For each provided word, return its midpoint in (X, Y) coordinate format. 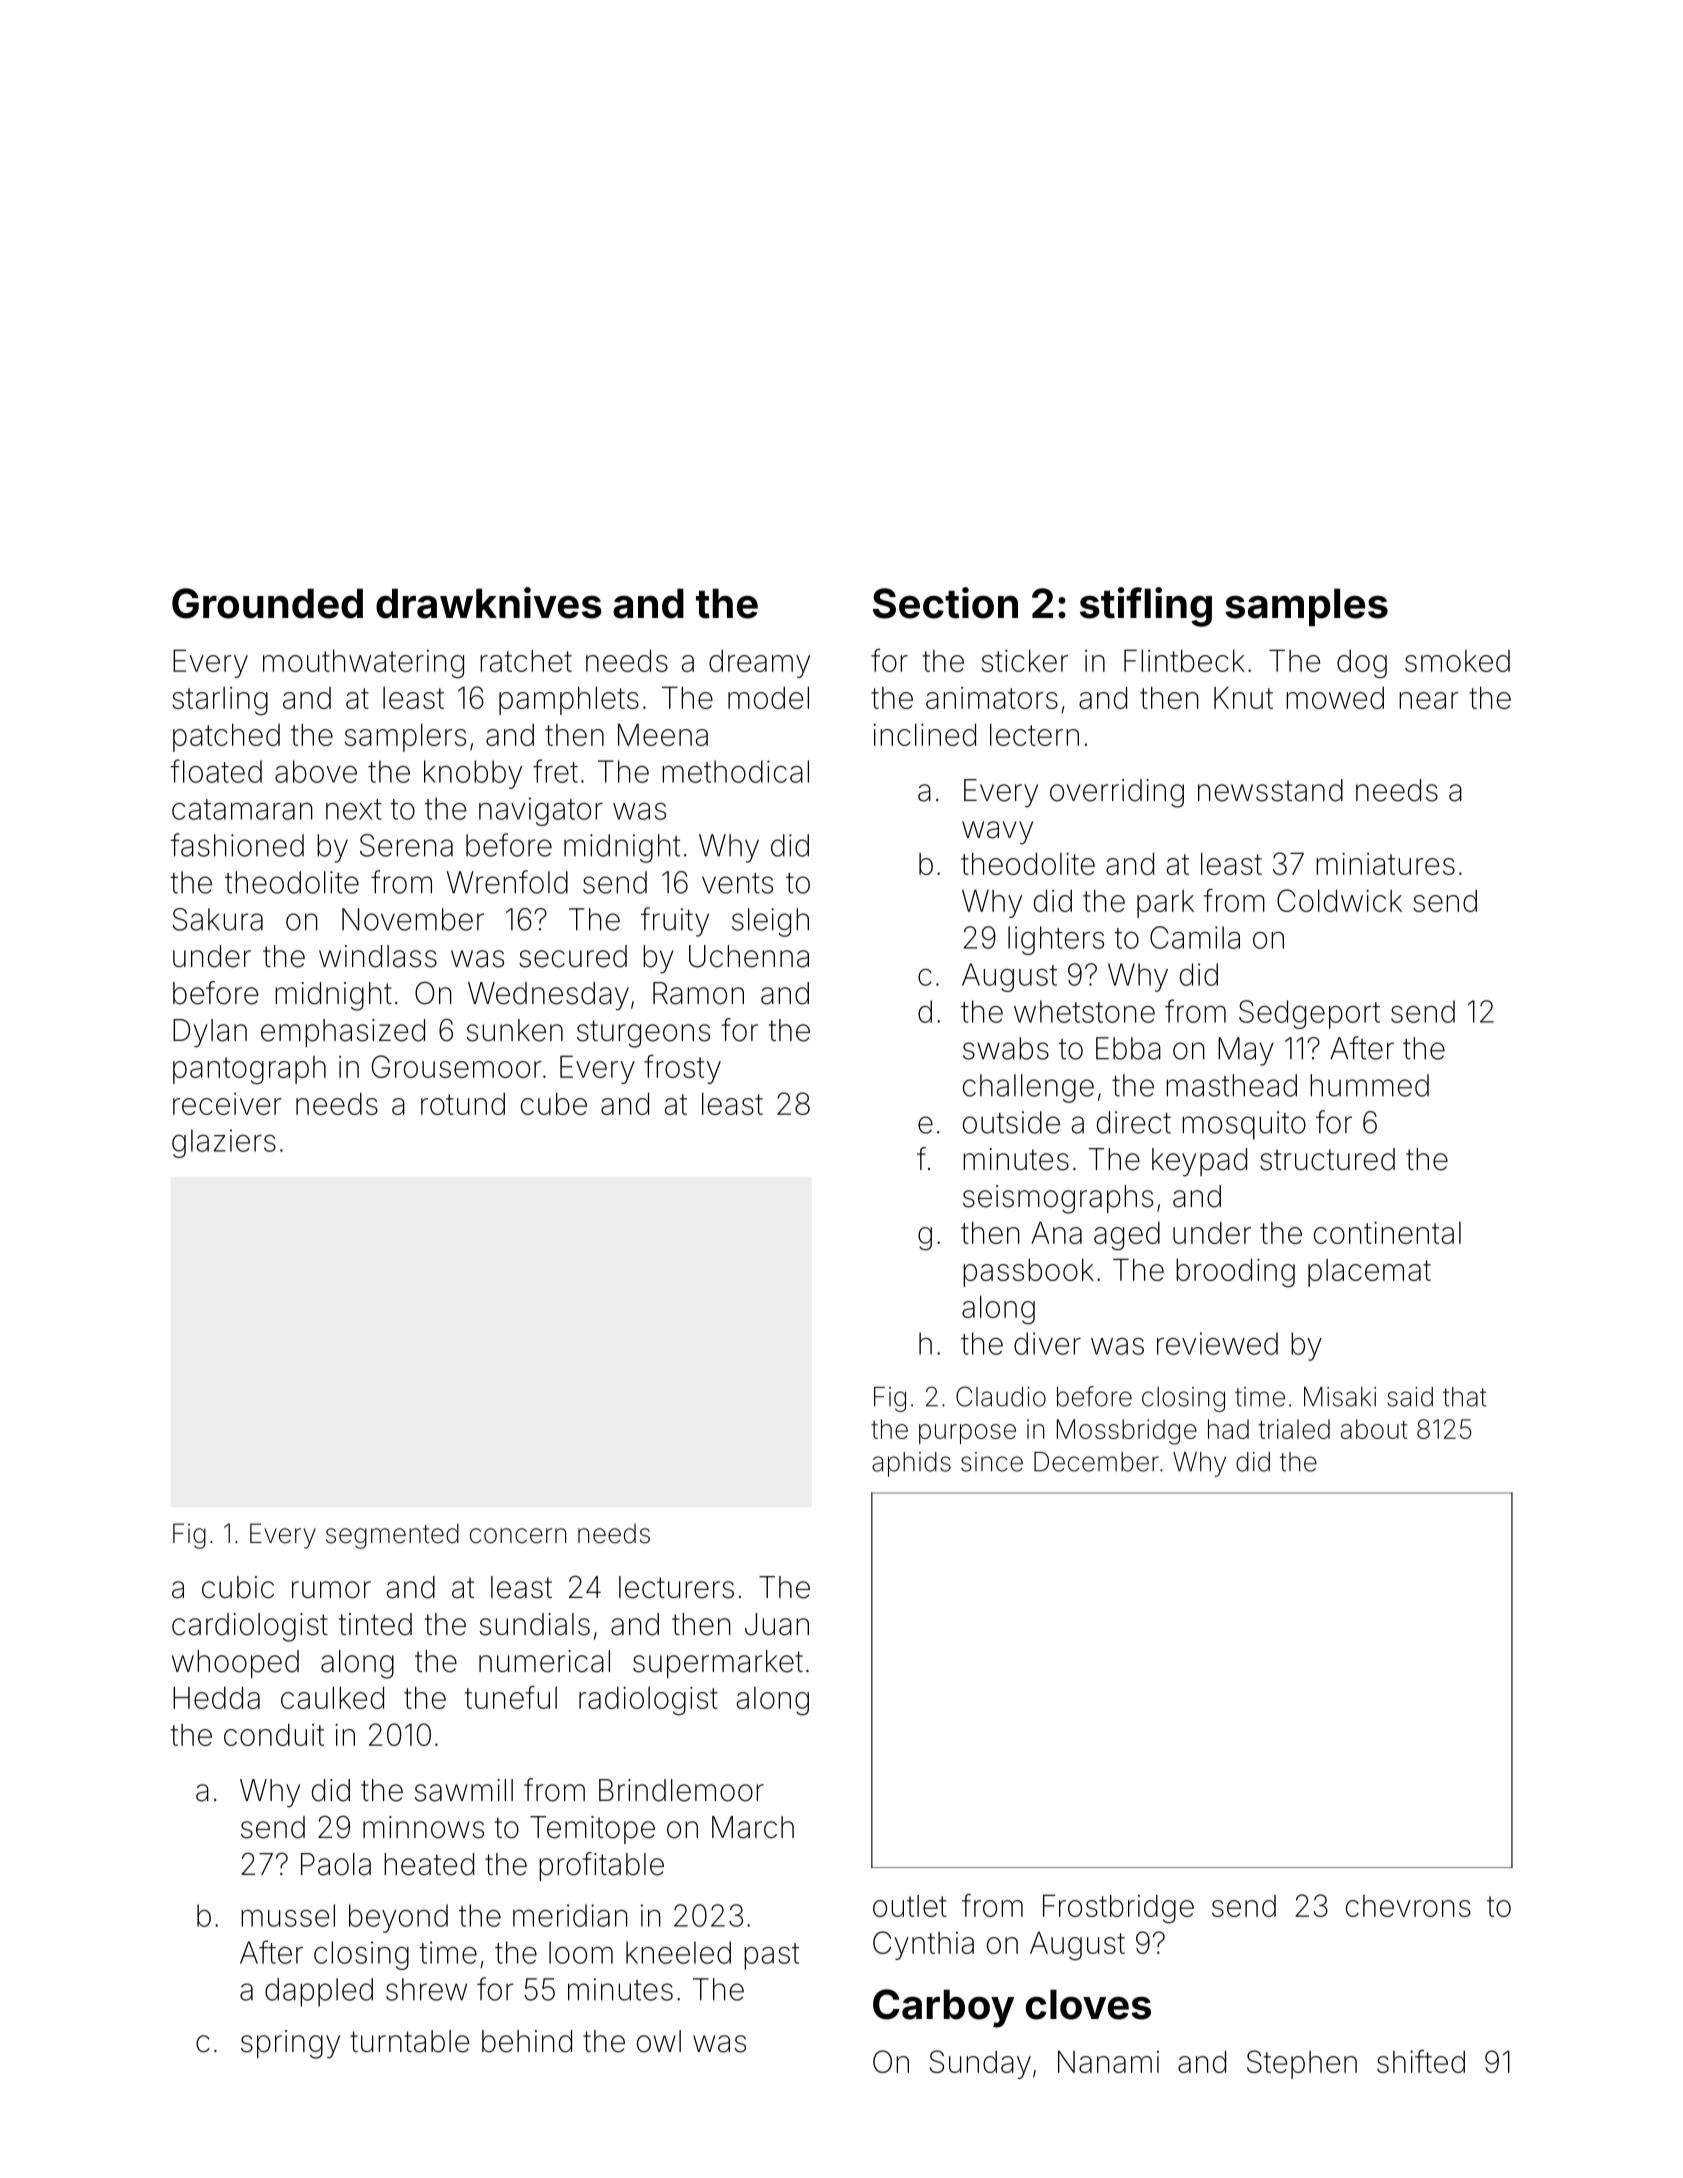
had (1228, 1429)
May (1246, 1051)
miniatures (1385, 864)
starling (220, 701)
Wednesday (548, 996)
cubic (238, 1587)
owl (659, 2041)
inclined (924, 734)
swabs (1006, 1048)
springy (290, 2044)
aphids (911, 1464)
